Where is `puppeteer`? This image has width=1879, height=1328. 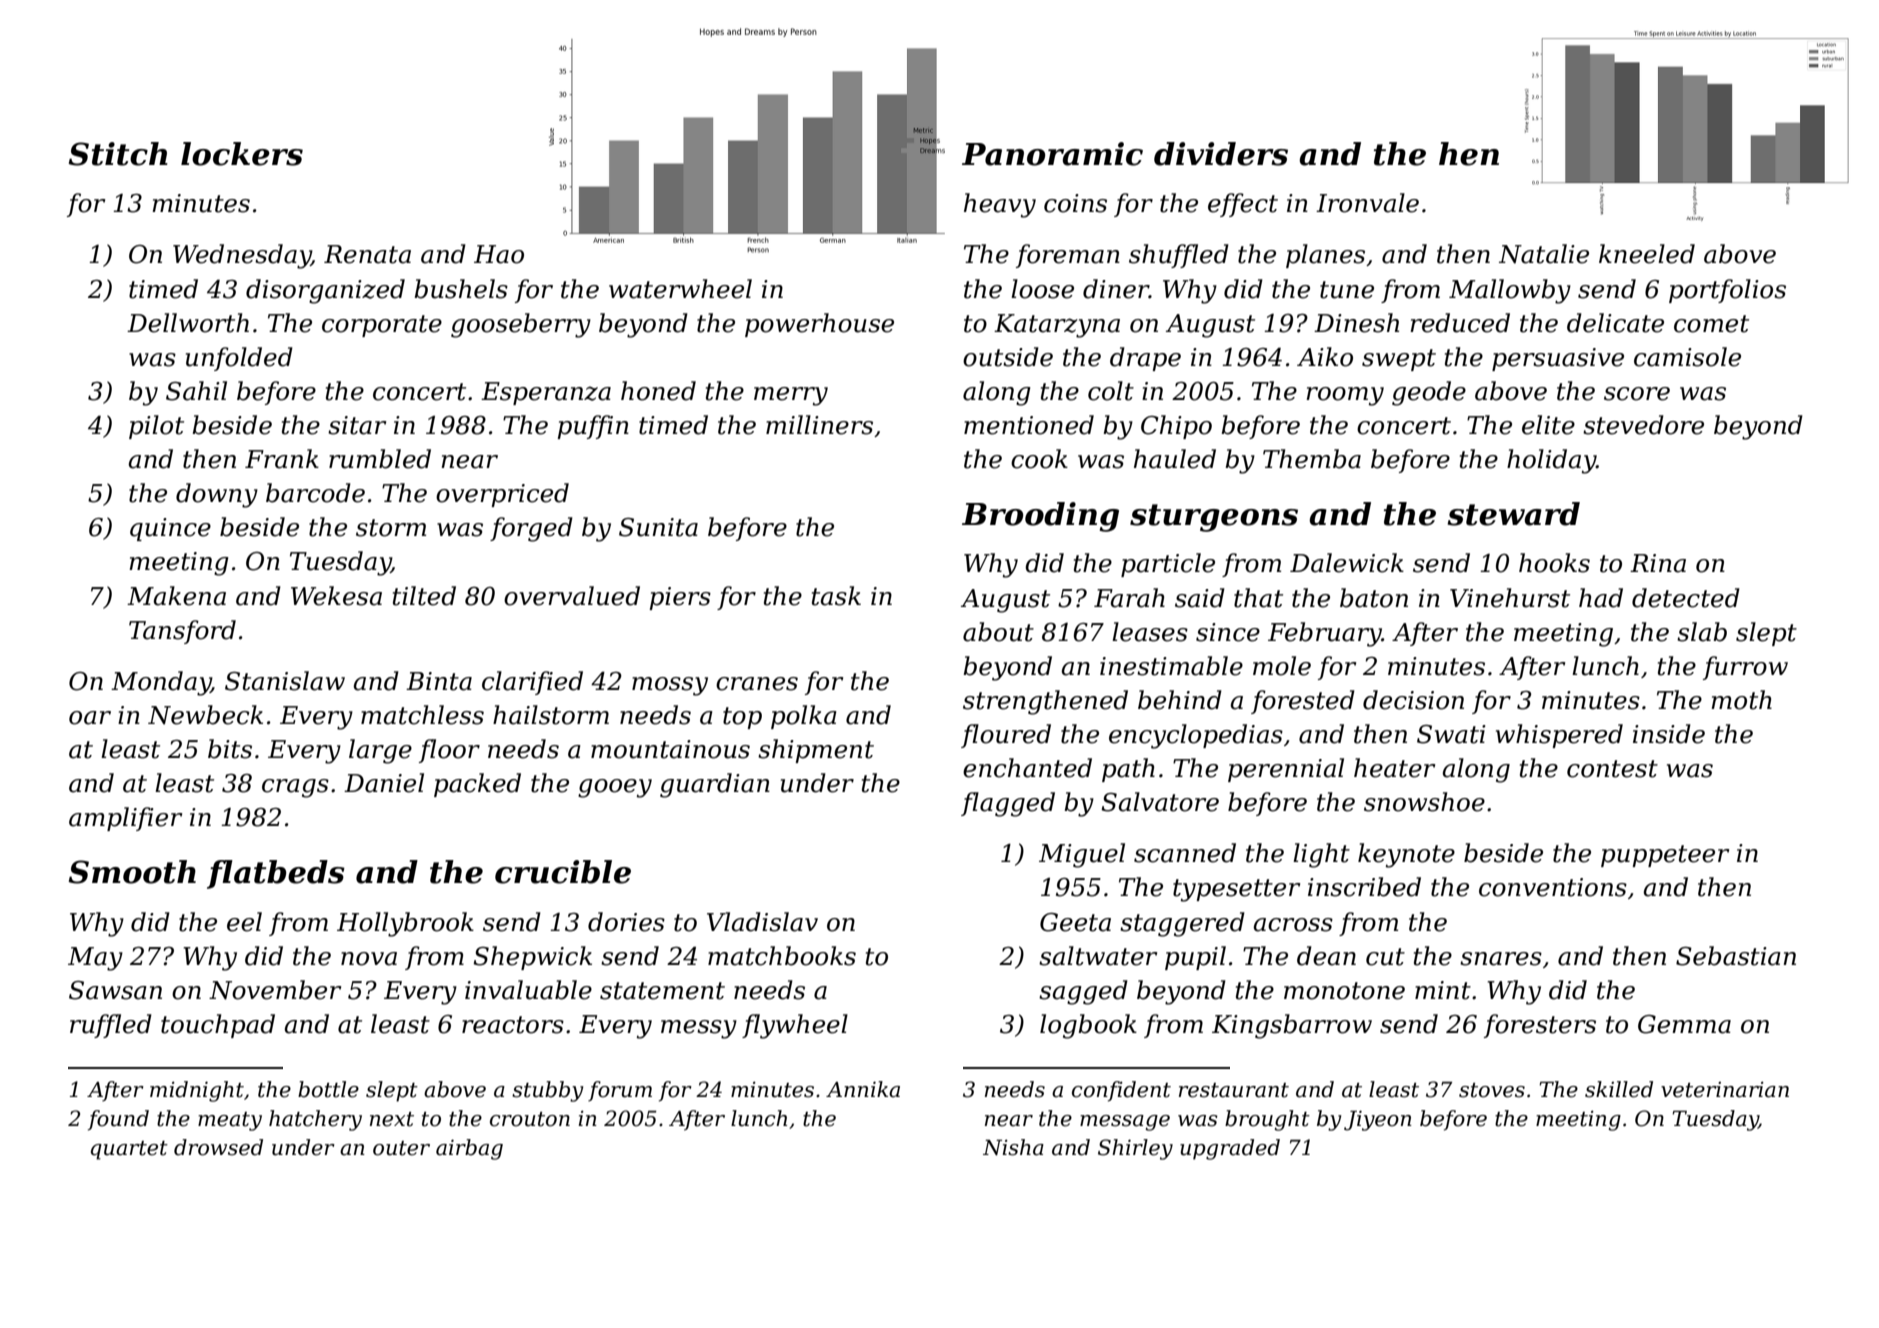
puppeteer is located at coordinates (1665, 856).
